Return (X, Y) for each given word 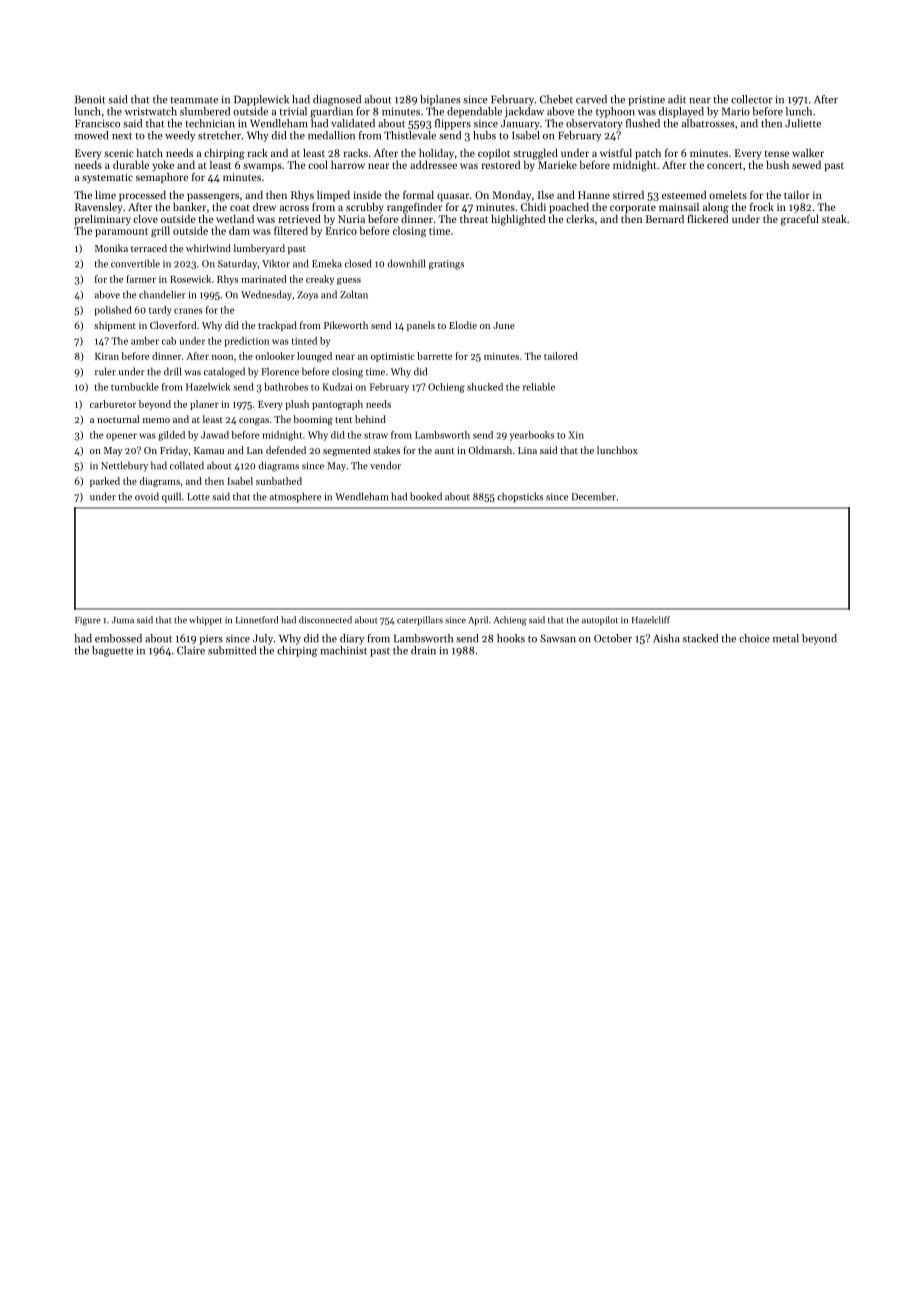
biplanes (440, 100)
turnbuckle (135, 387)
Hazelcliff (651, 620)
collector (751, 99)
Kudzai (338, 387)
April (478, 620)
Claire (191, 650)
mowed (91, 135)
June (504, 325)
